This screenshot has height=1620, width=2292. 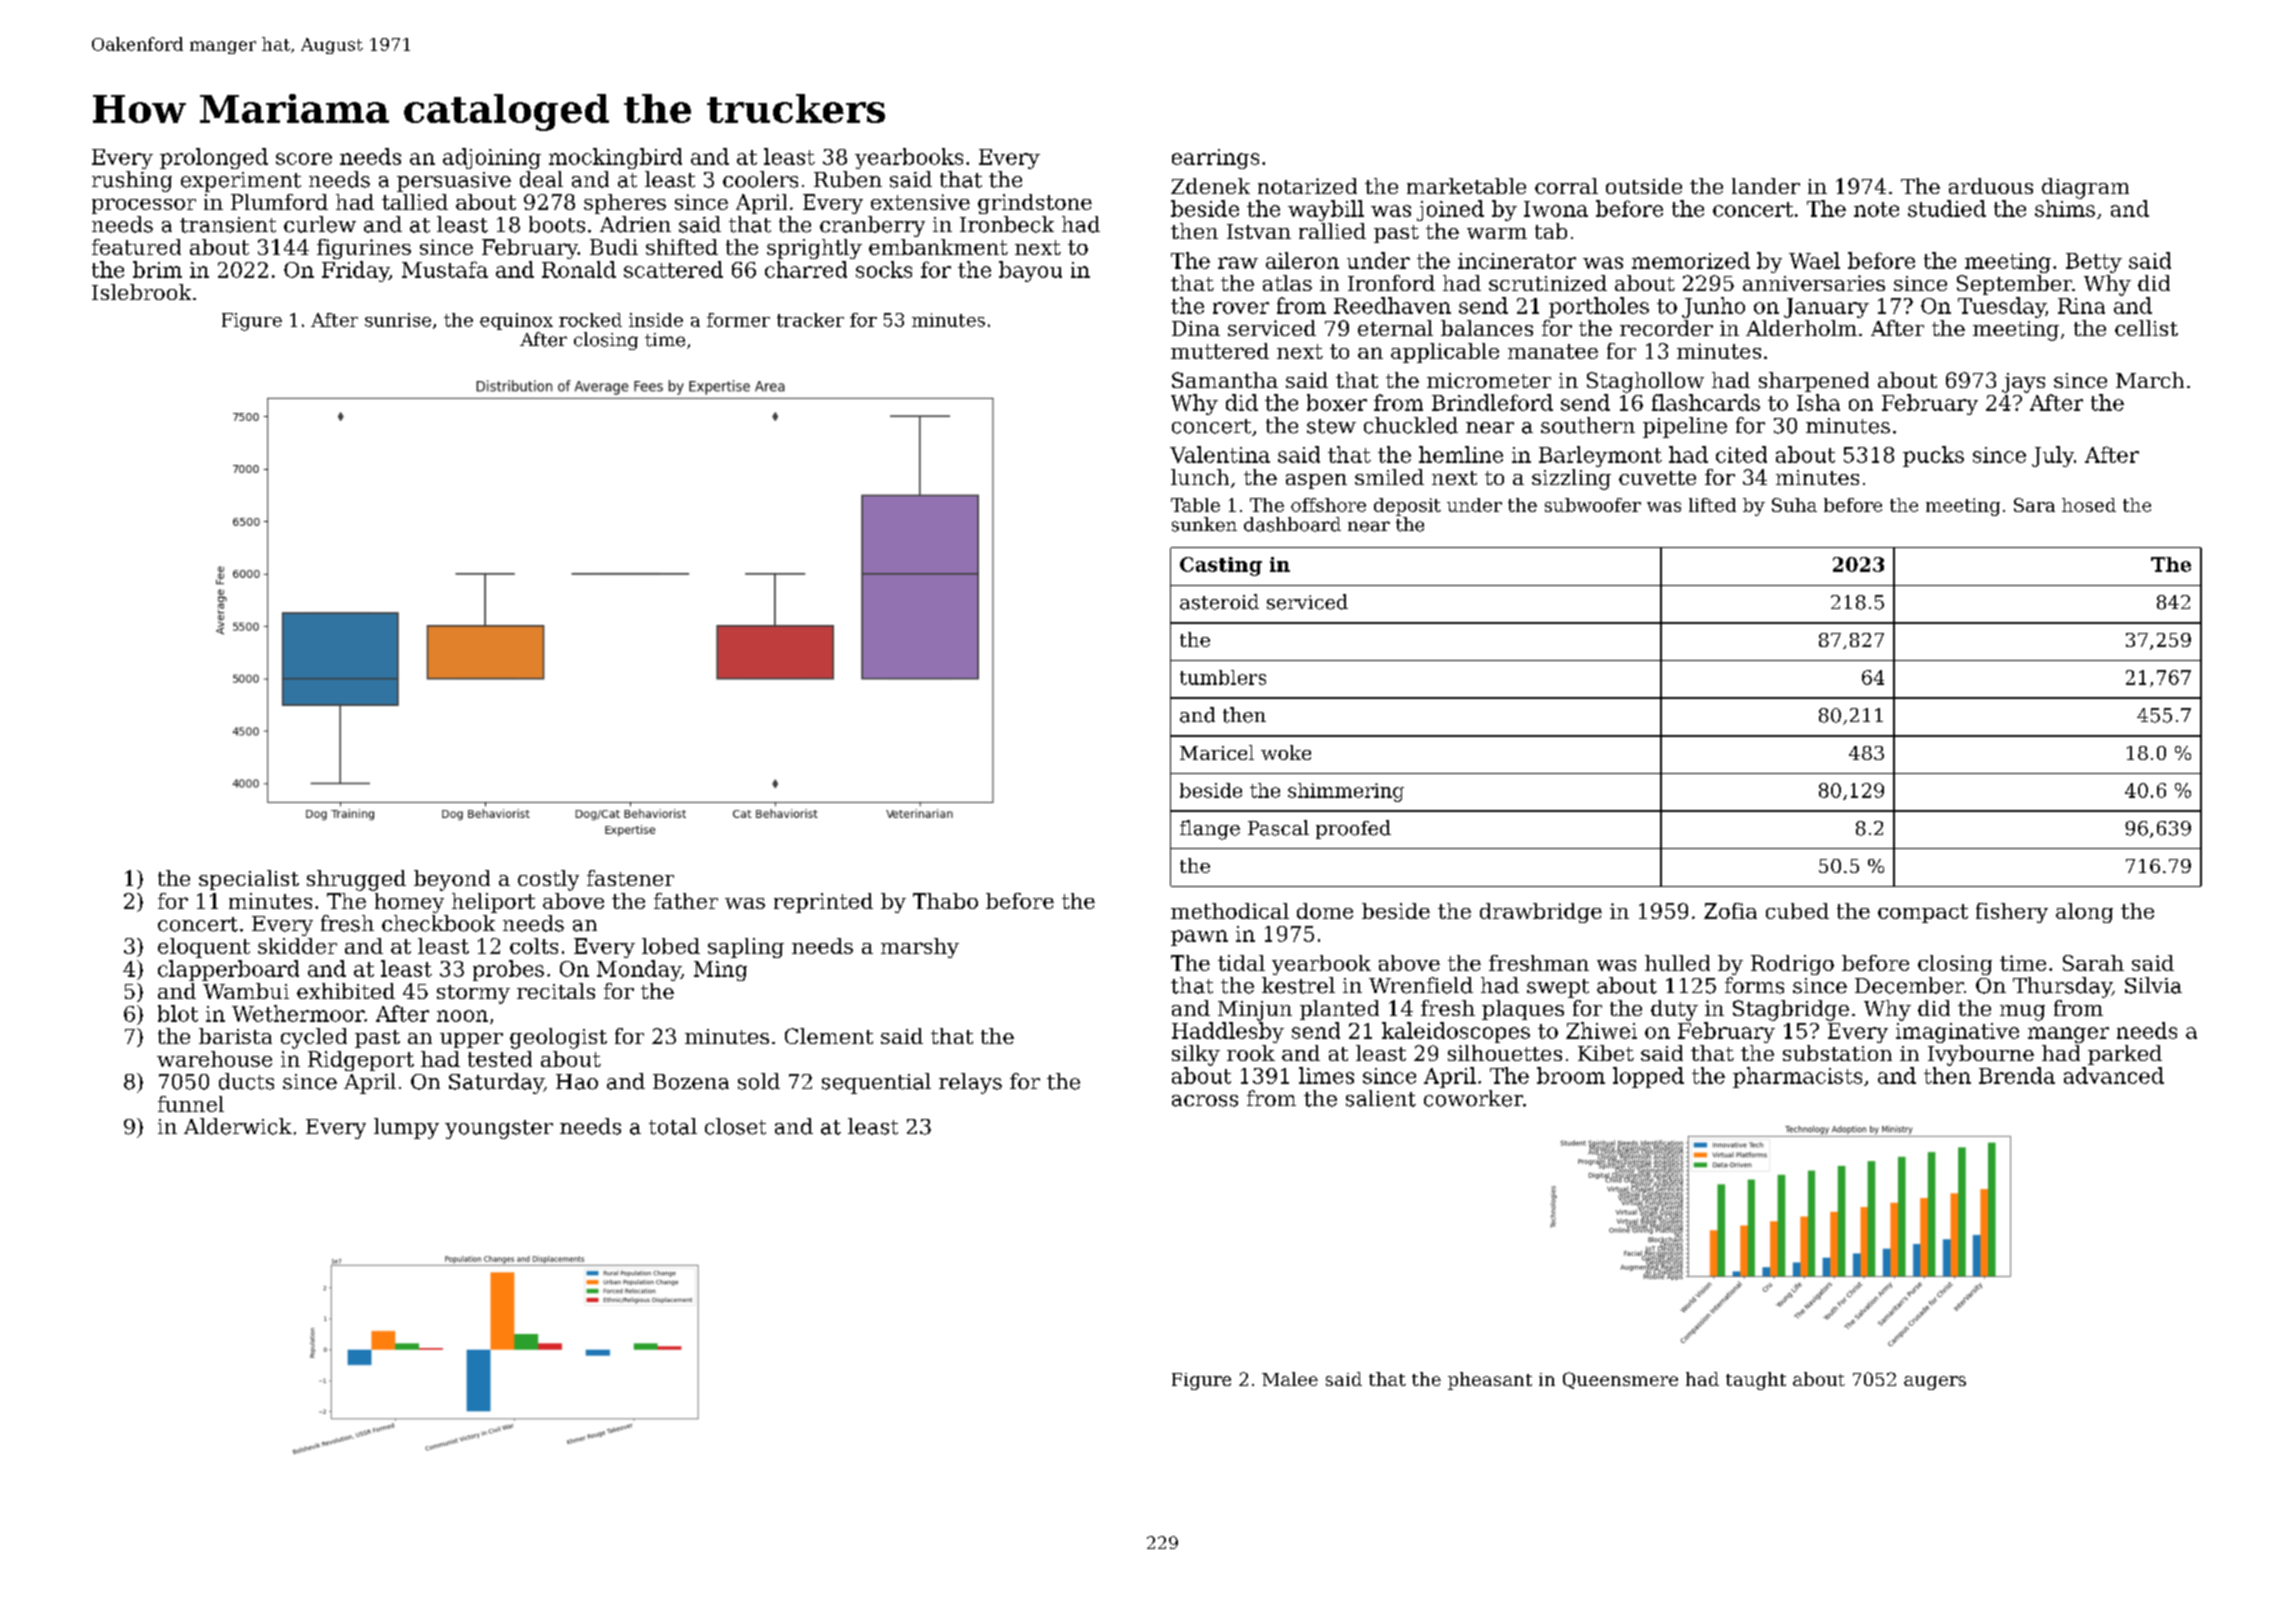 I want to click on tumblers, so click(x=1223, y=677).
